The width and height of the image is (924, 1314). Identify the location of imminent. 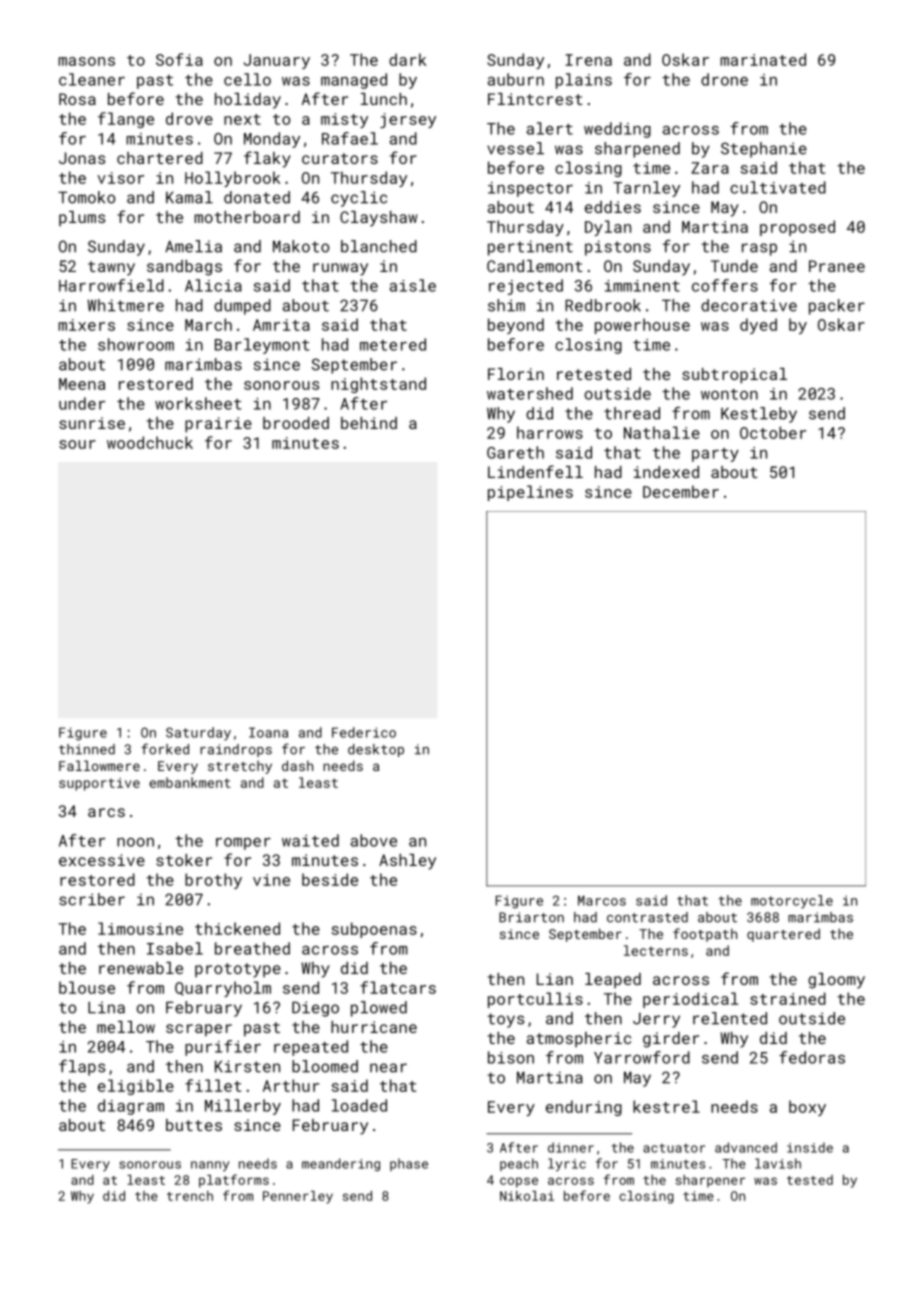
(642, 286).
